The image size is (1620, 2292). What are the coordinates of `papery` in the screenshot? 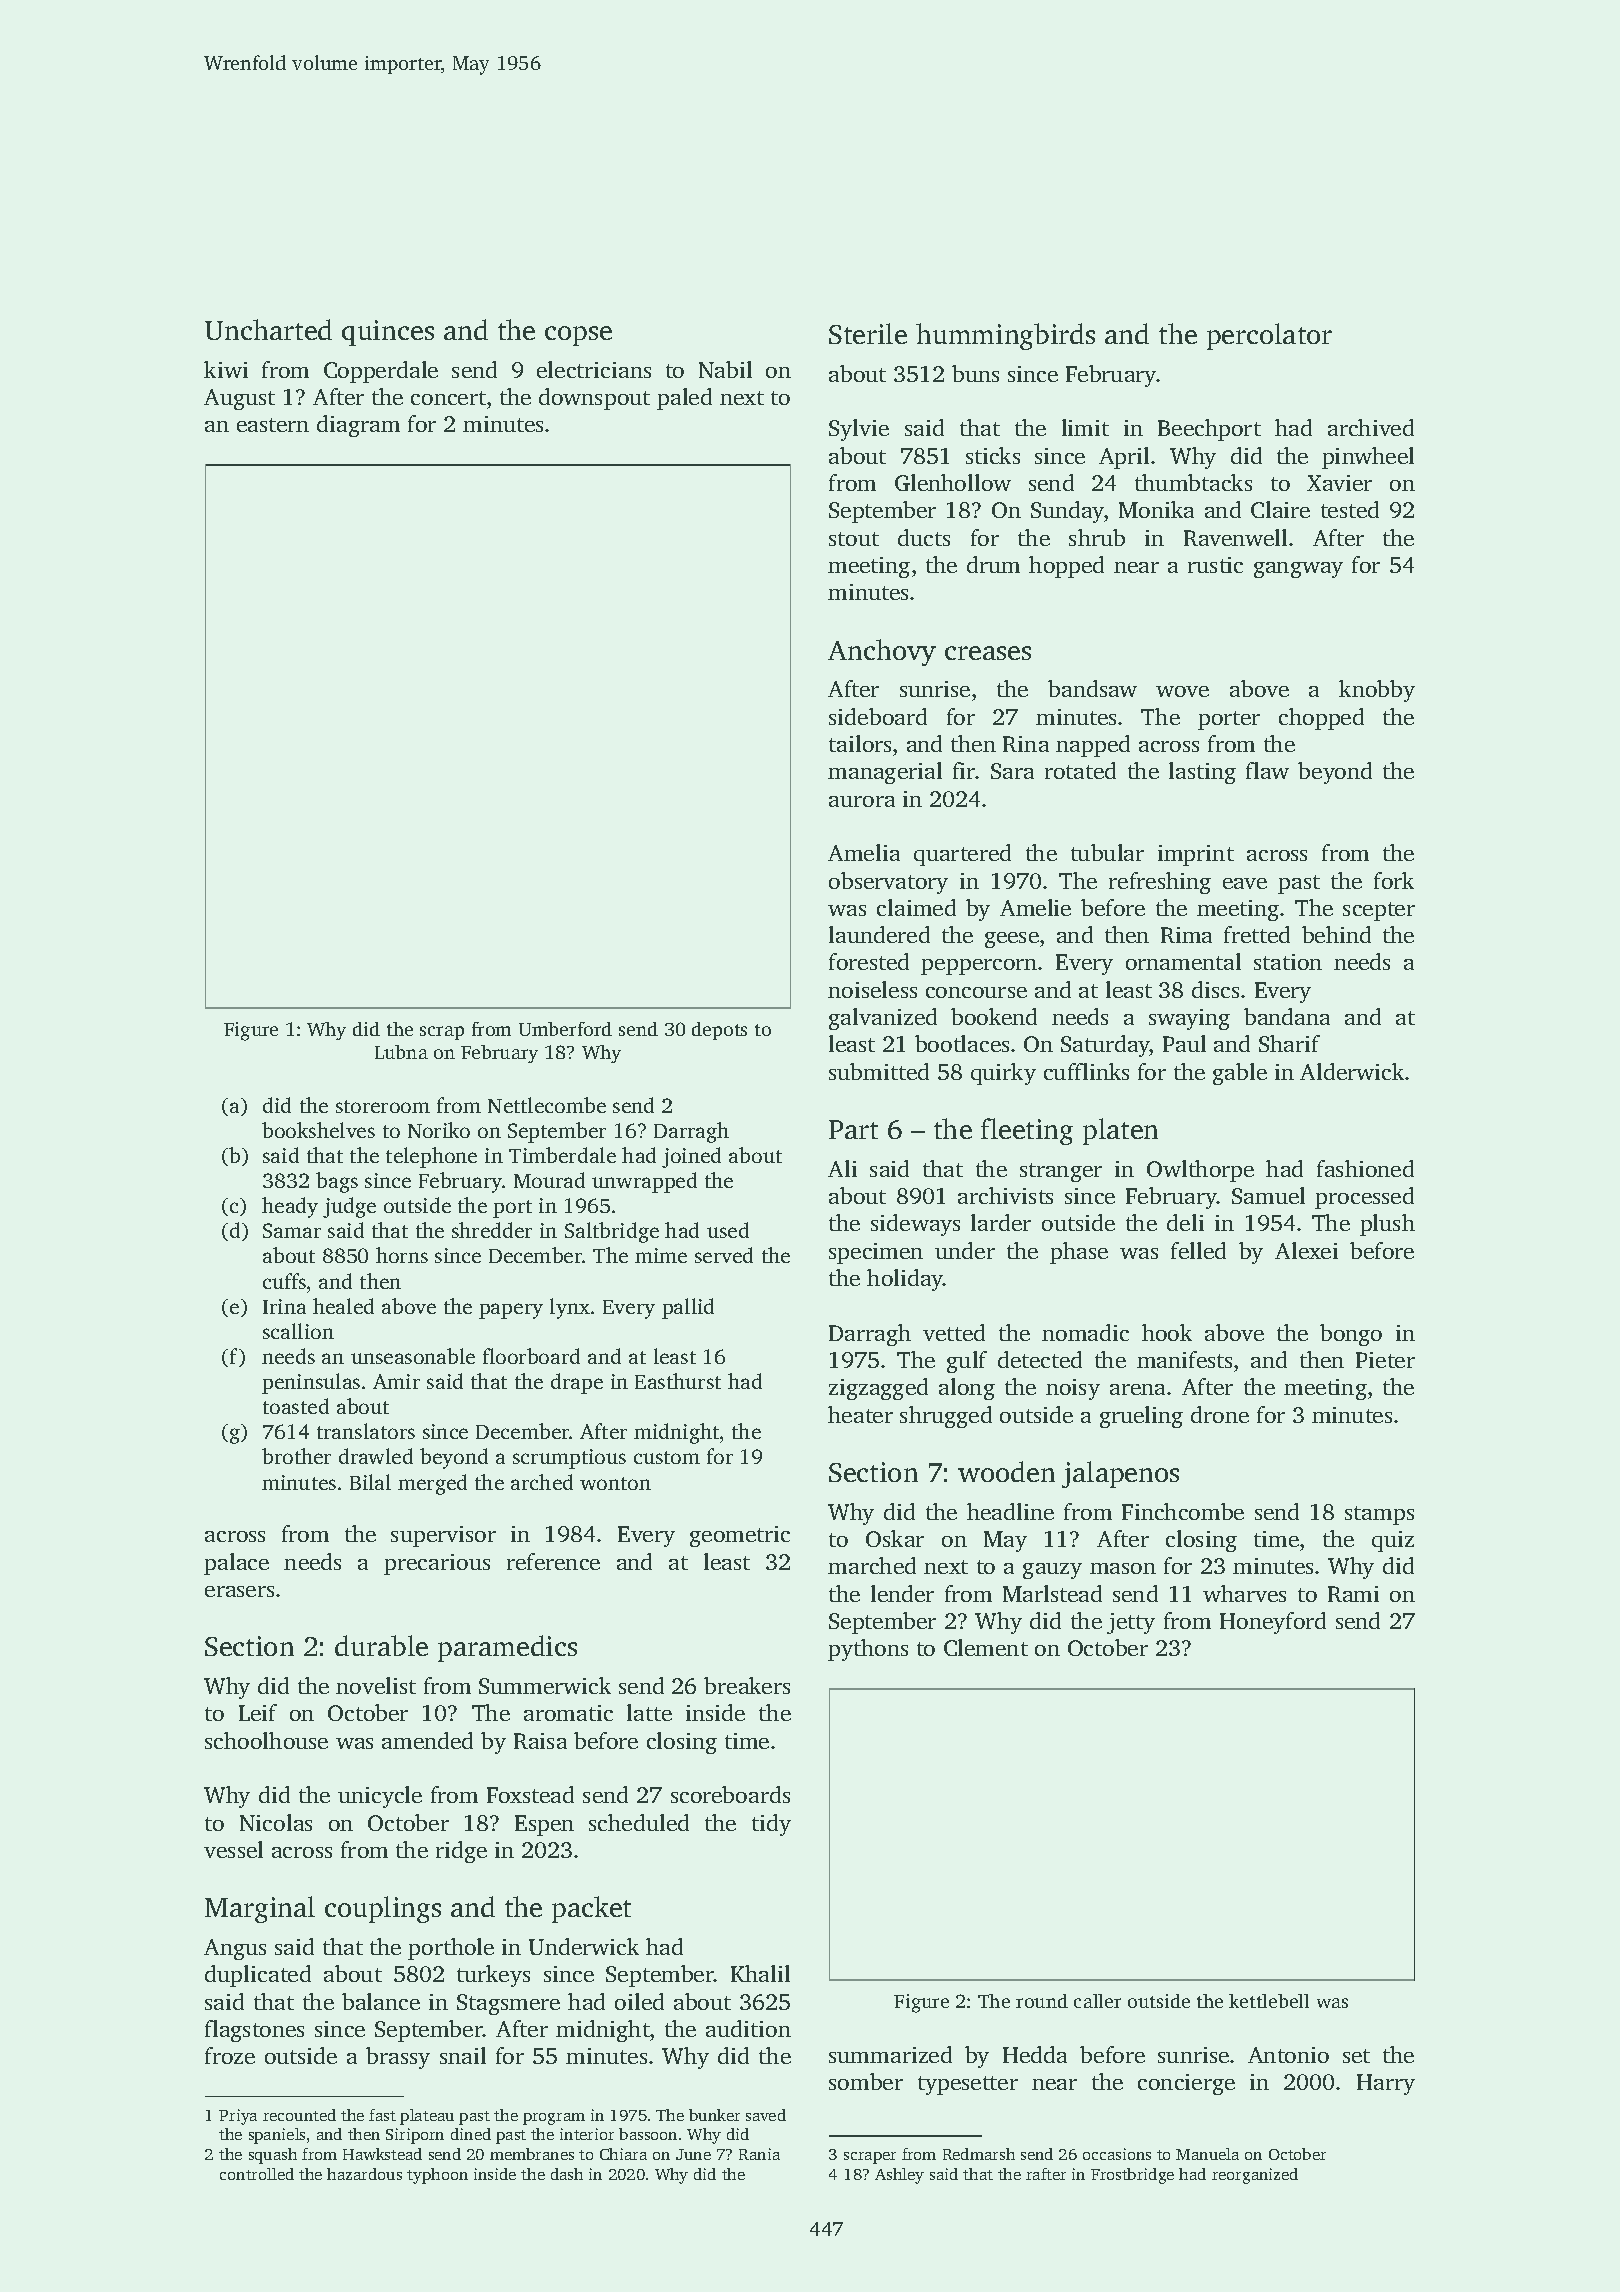 It's located at (511, 1311).
